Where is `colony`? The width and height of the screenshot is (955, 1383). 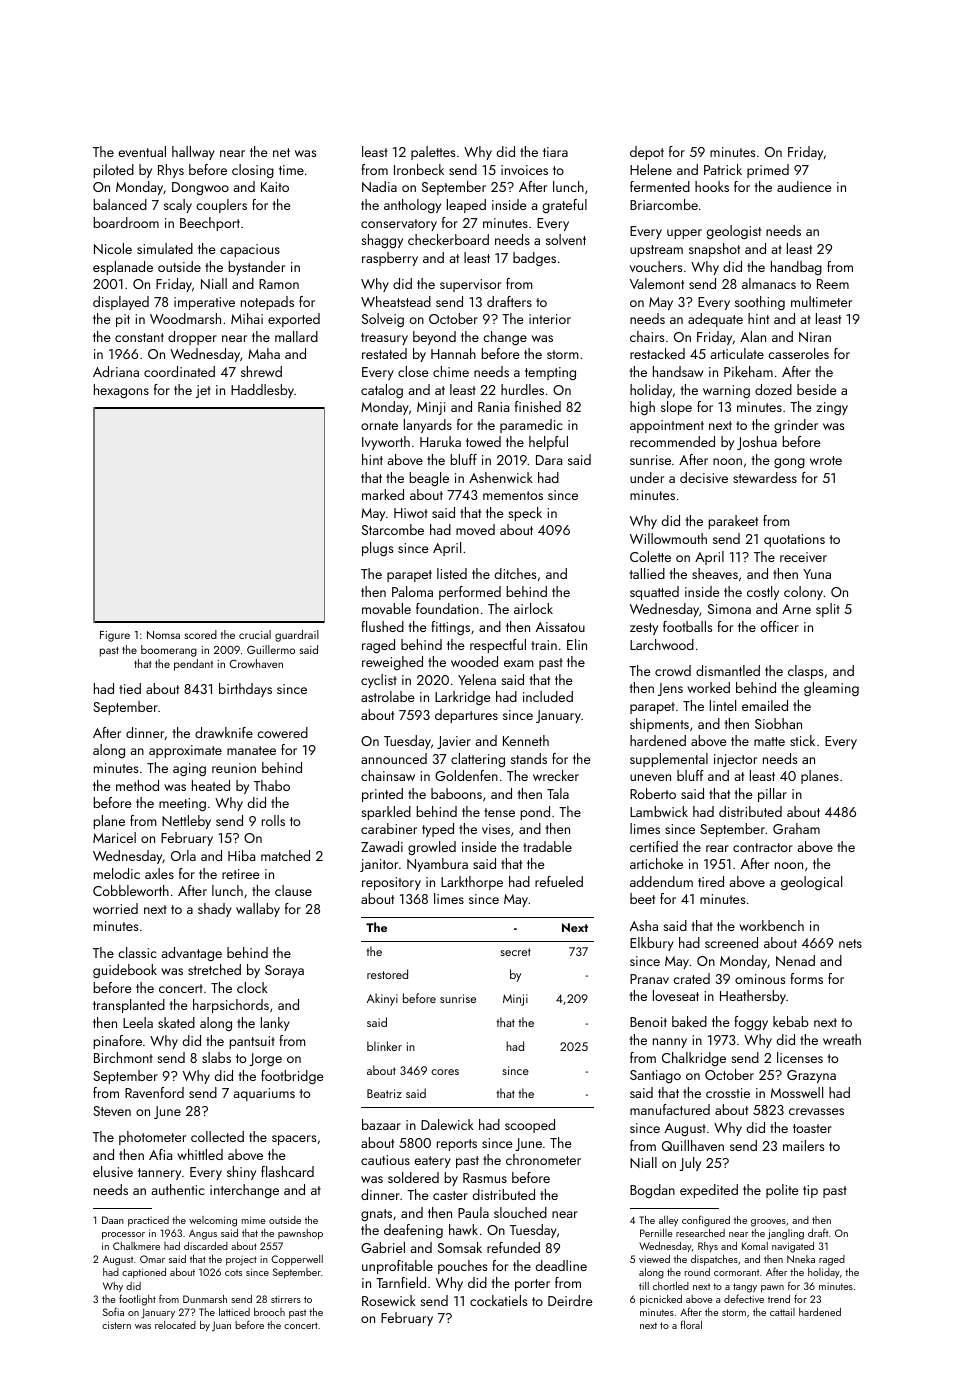
colony is located at coordinates (803, 593).
